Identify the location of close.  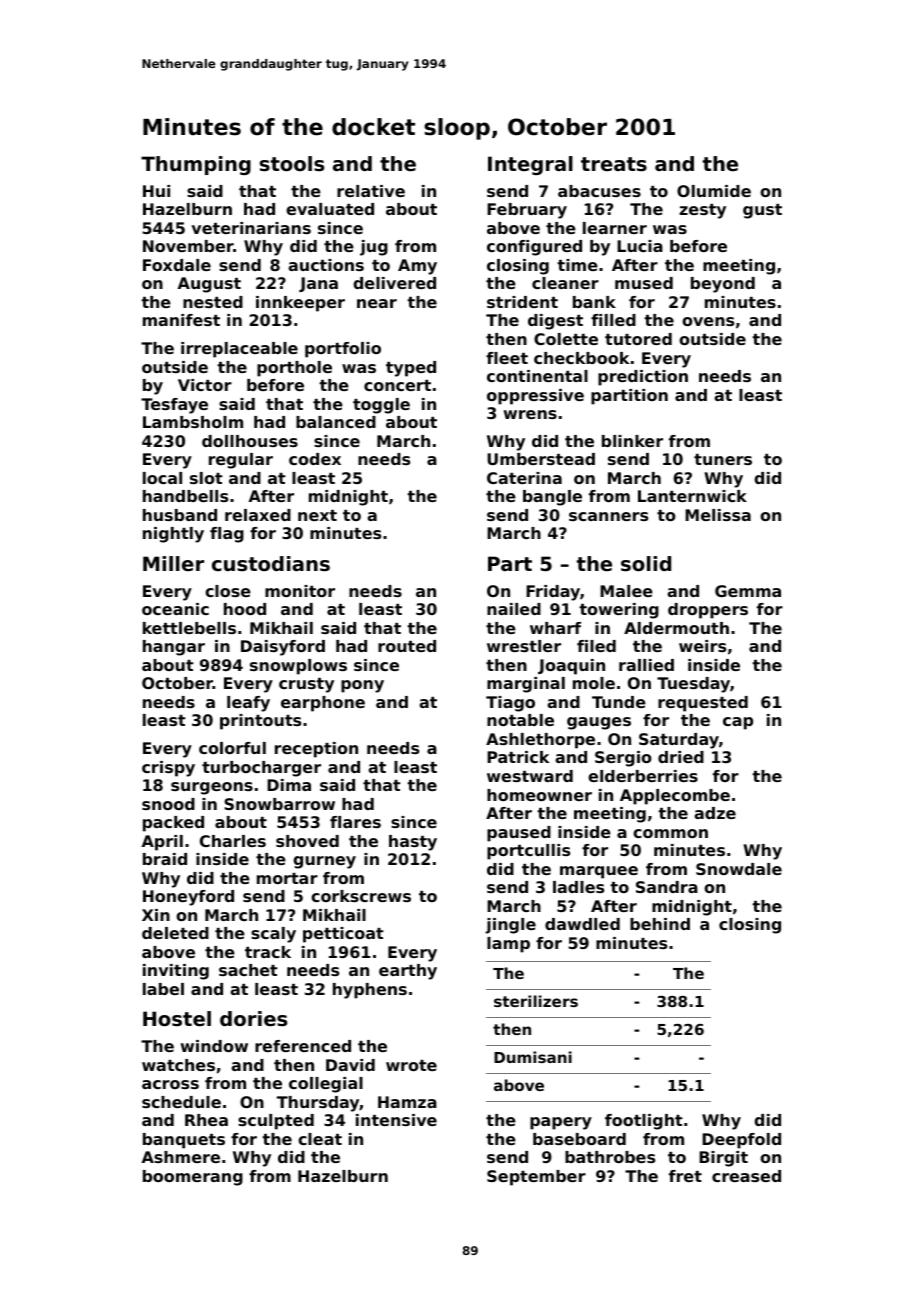
(228, 591).
